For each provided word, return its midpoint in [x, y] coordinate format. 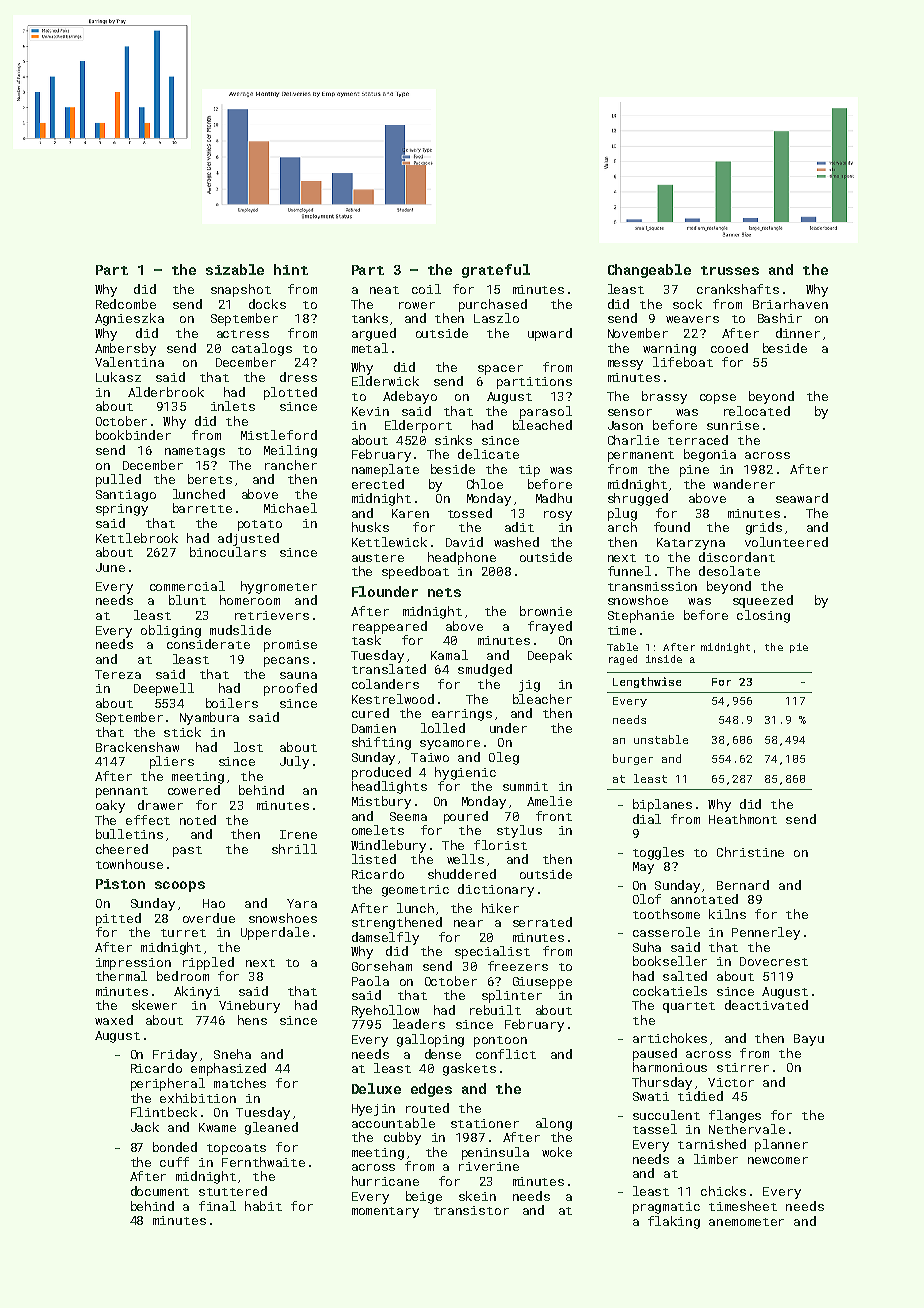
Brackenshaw [137, 747]
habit [263, 1206]
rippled [208, 963]
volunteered [786, 542]
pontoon [500, 1041]
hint [291, 269]
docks [267, 304]
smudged [485, 670]
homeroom [250, 600]
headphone [462, 558]
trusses [730, 270]
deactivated [766, 1005]
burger [633, 759]
